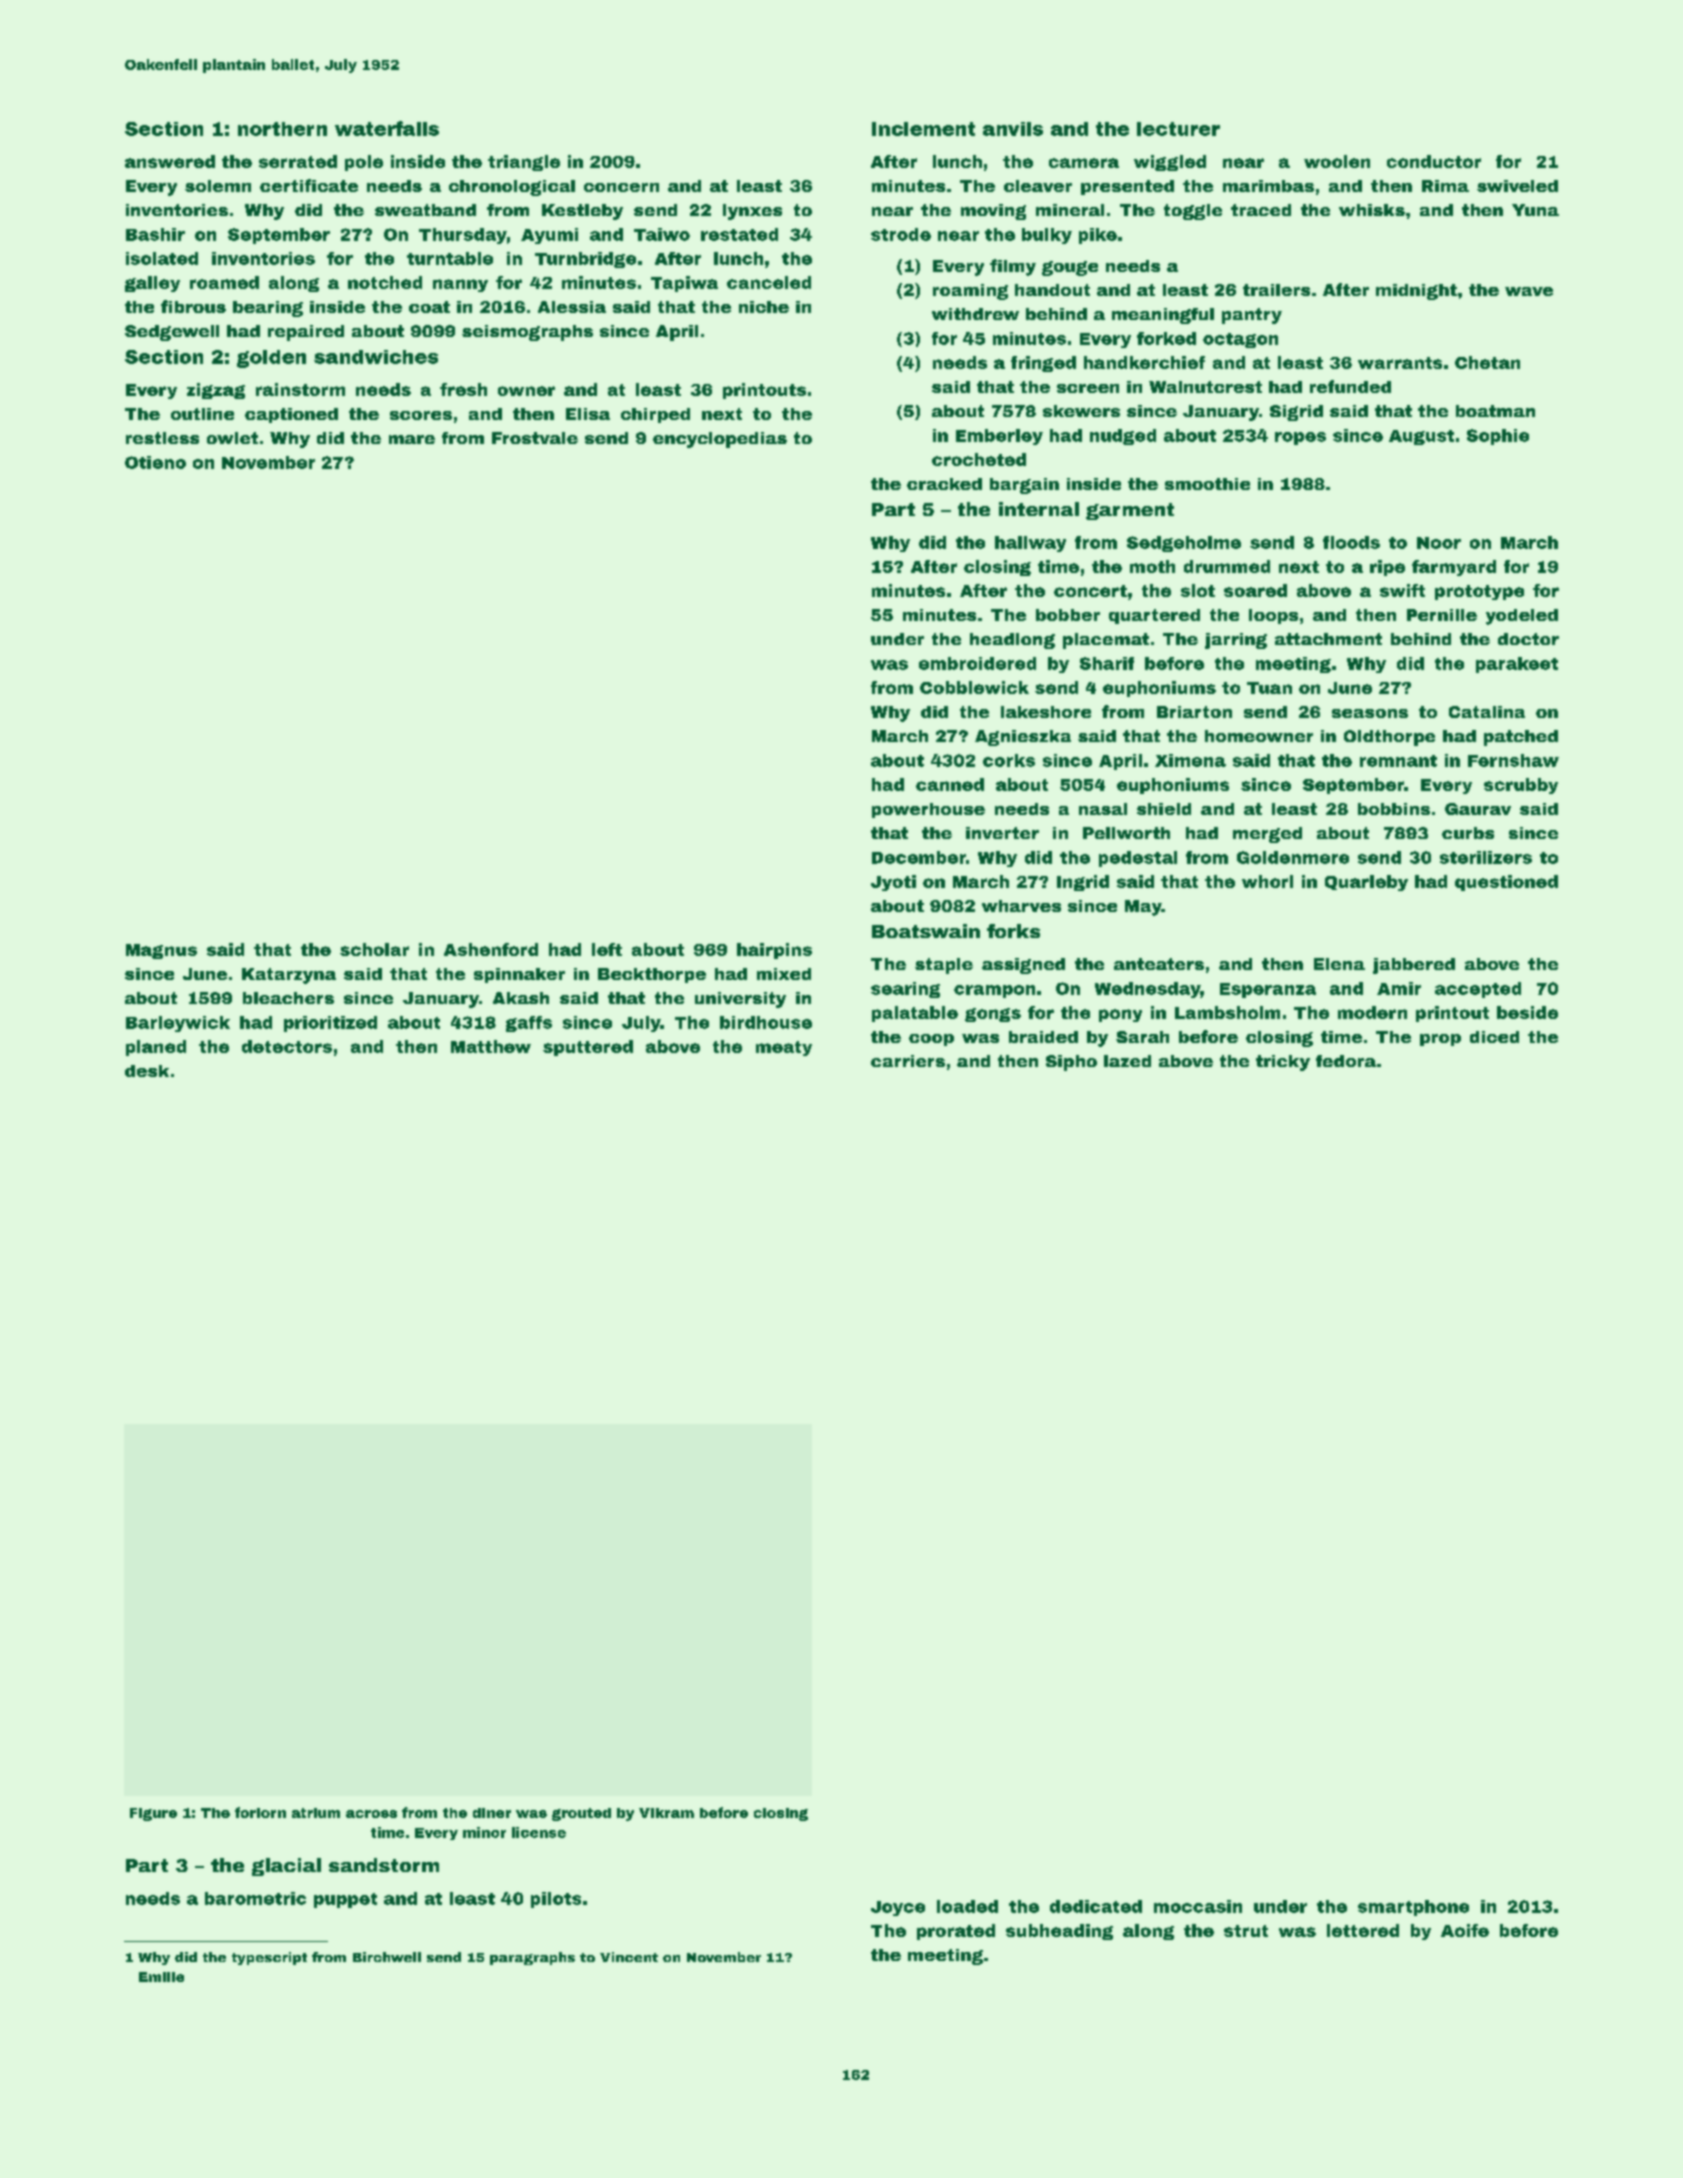  What do you see at coordinates (384, 1865) in the image?
I see `sandstorm` at bounding box center [384, 1865].
